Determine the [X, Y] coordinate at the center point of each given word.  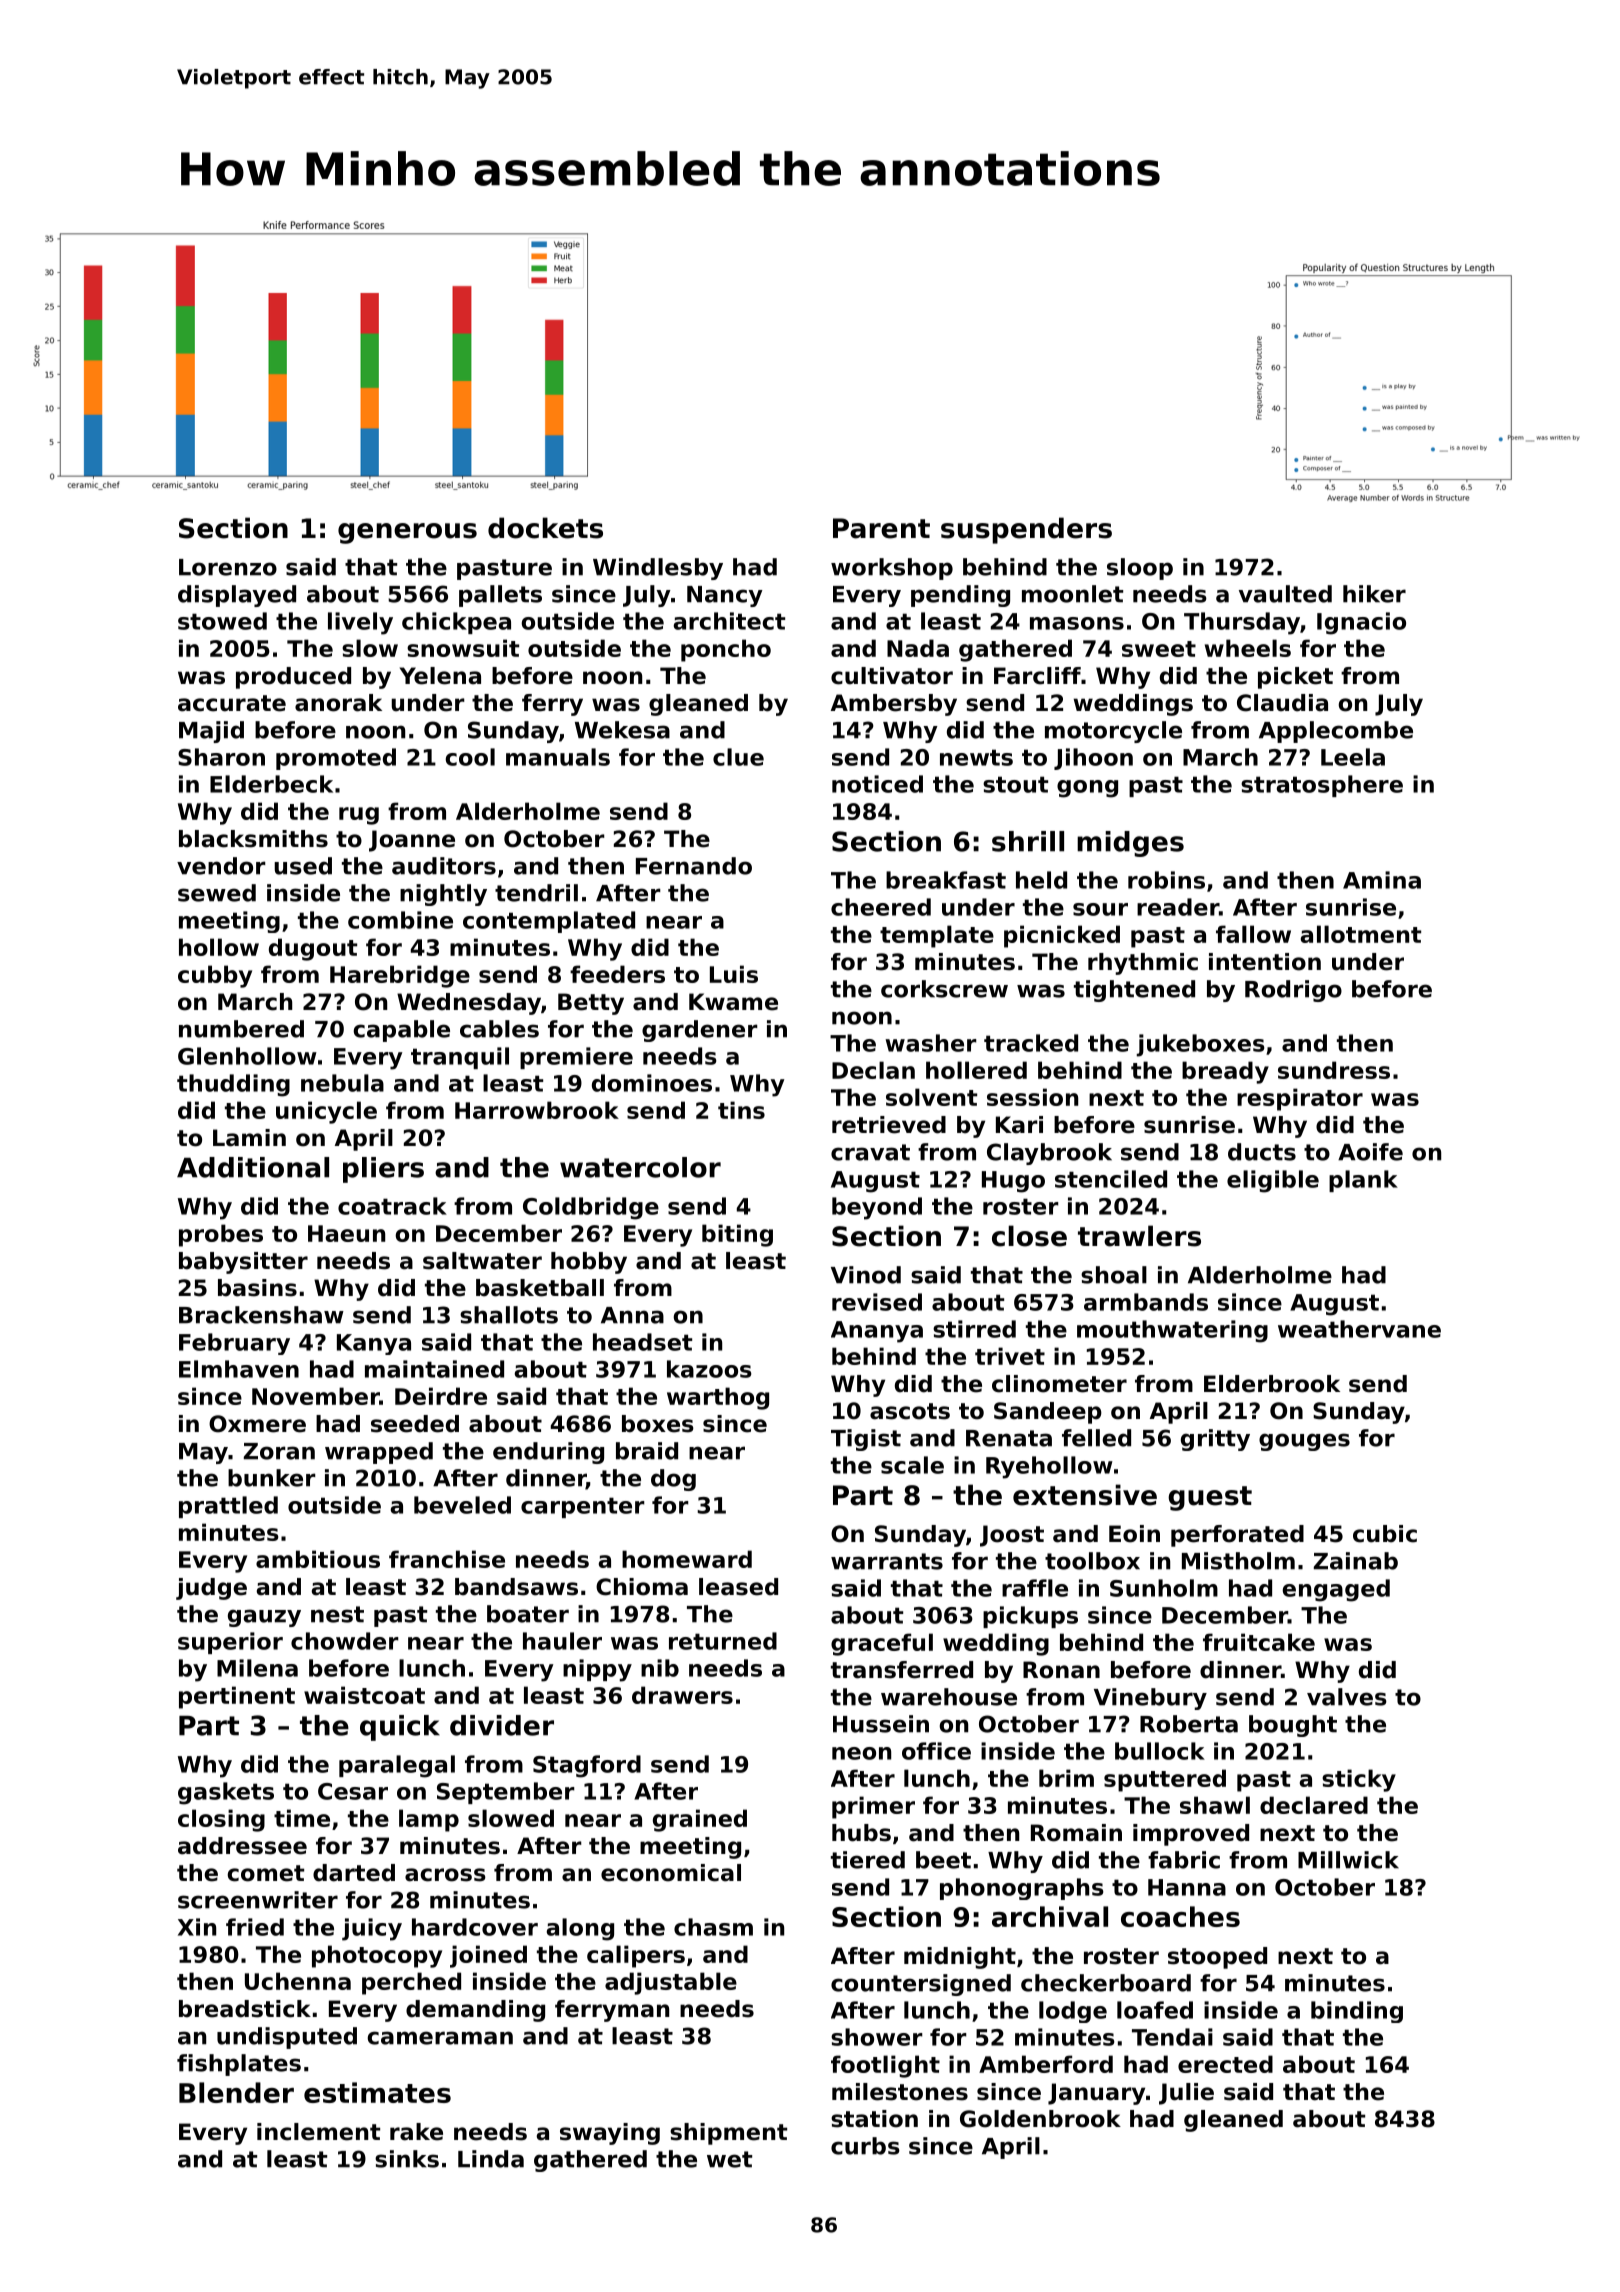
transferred [902, 1670]
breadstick [245, 2009]
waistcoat [364, 1695]
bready [1225, 1072]
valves [1347, 1697]
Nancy [725, 596]
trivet [1010, 1356]
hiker [1374, 594]
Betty [591, 1004]
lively [360, 623]
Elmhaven [239, 1369]
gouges [1304, 1442]
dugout [313, 949]
